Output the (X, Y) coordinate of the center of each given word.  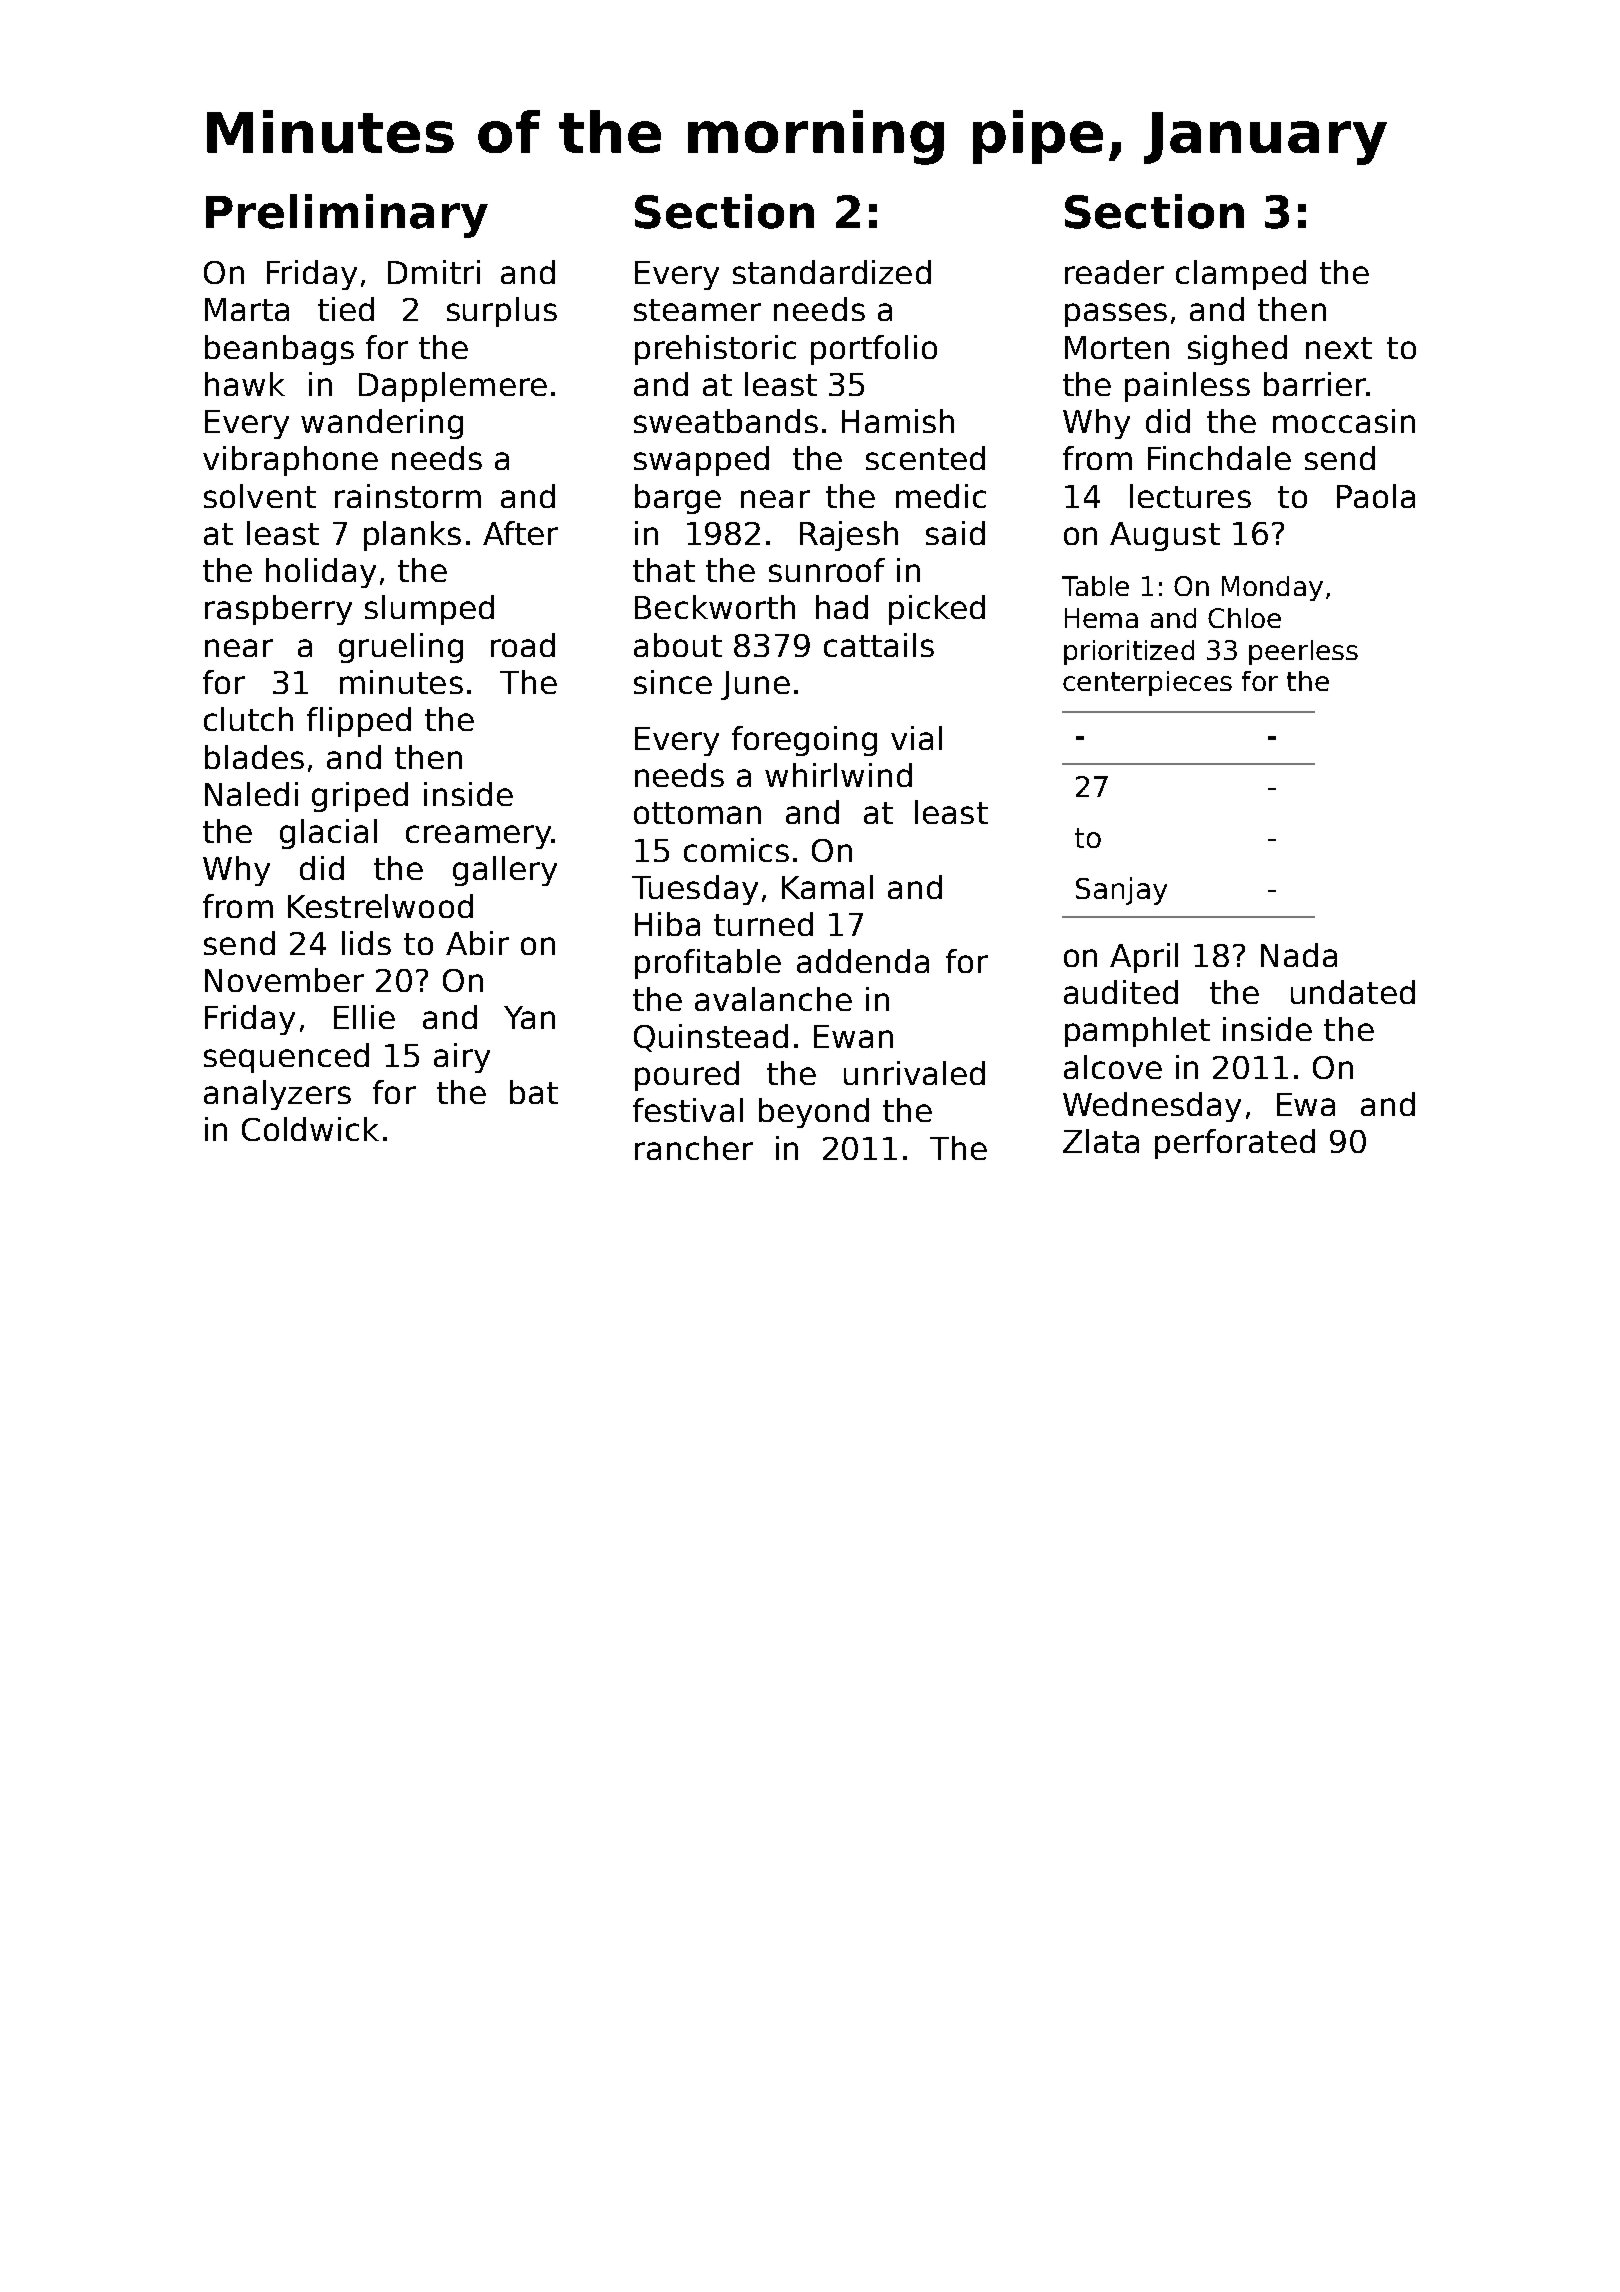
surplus (502, 312)
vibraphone (290, 461)
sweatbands (726, 421)
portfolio (874, 350)
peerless (1303, 652)
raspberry (278, 610)
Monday (1272, 588)
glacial (328, 834)
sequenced (286, 1058)
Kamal (827, 887)
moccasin (1344, 421)
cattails (879, 645)
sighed (1237, 350)
